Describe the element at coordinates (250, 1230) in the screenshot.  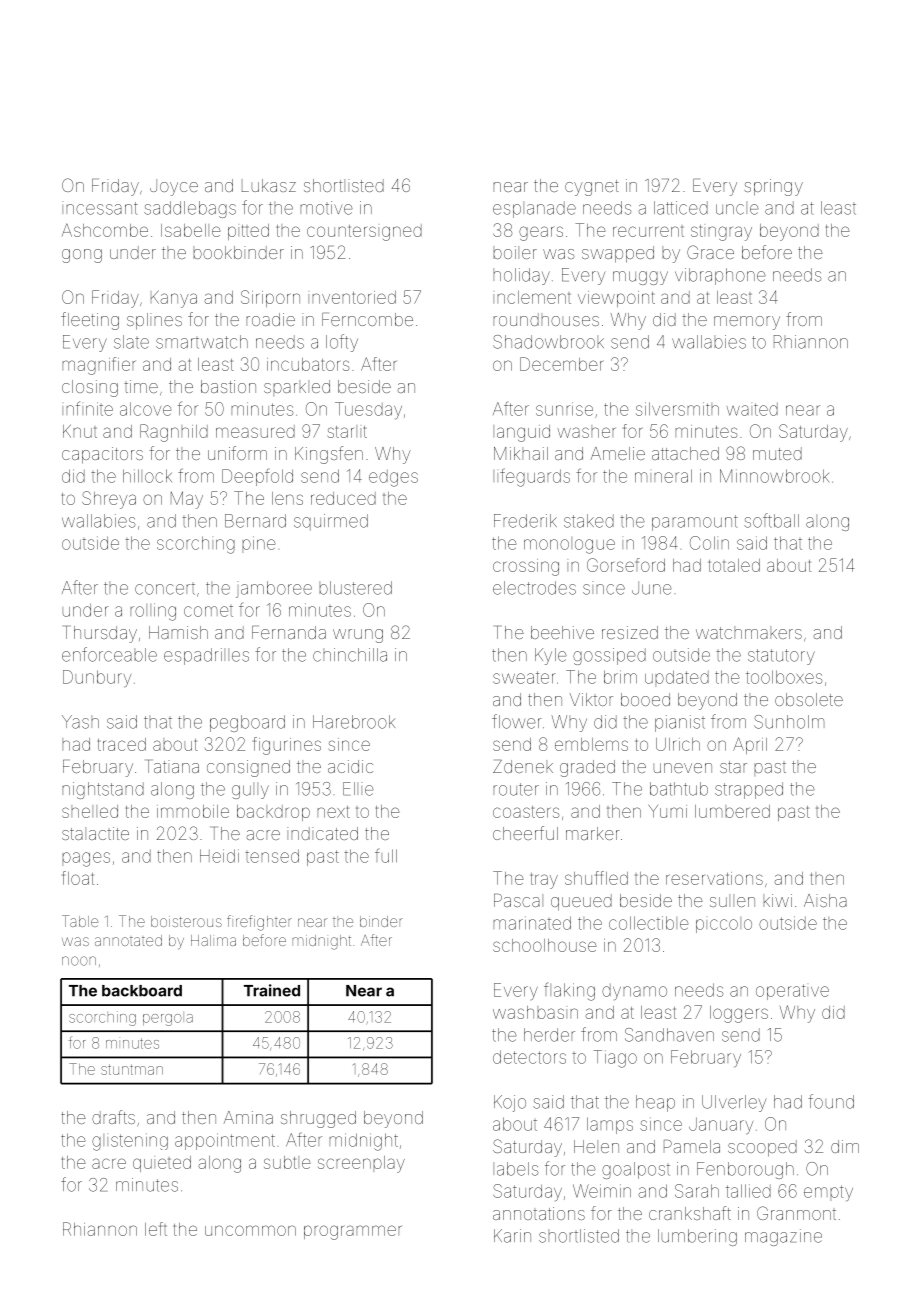
I see `uncommon` at that location.
